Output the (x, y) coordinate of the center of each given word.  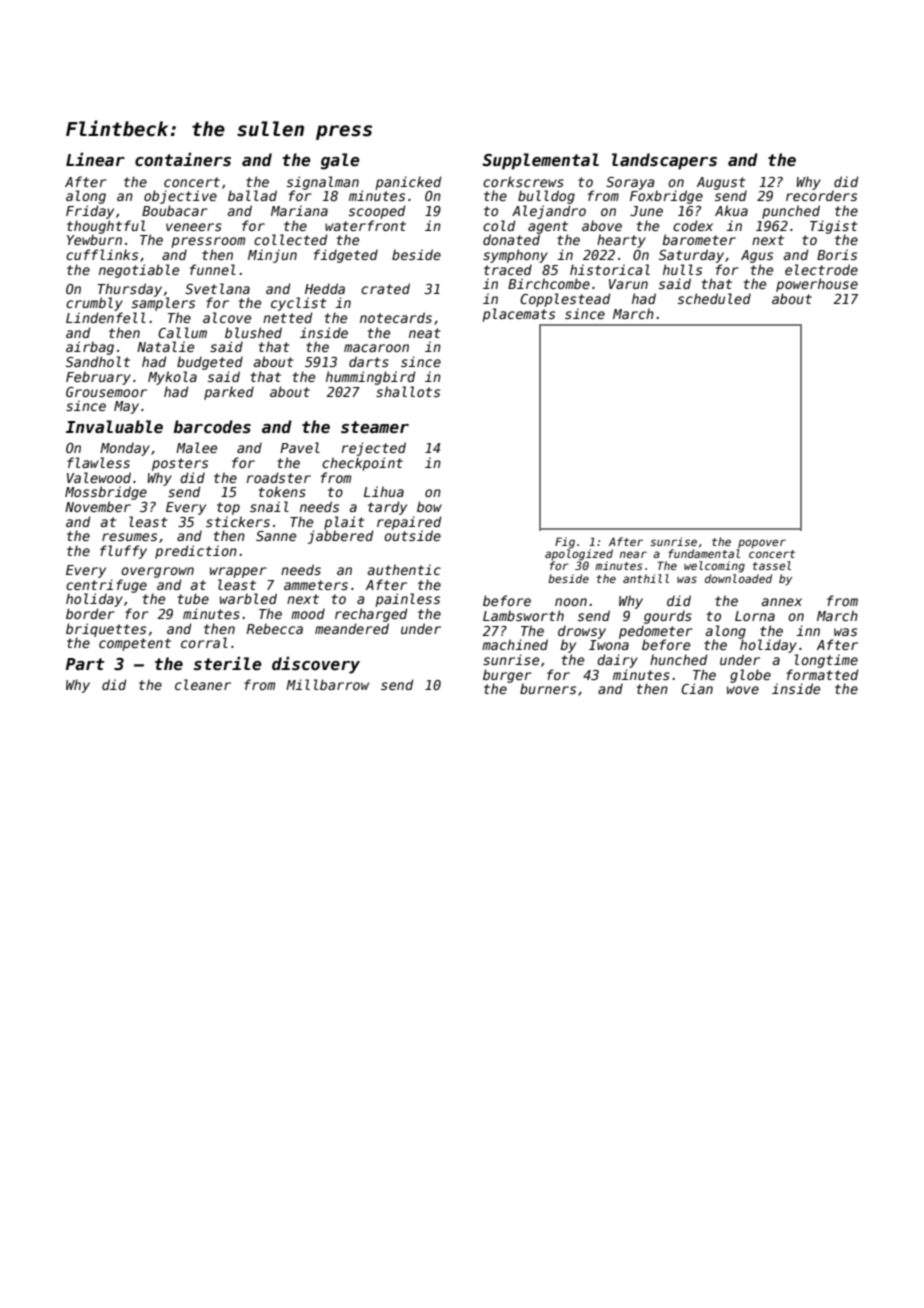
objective (180, 197)
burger (507, 676)
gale (340, 161)
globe (750, 676)
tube (193, 598)
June (646, 211)
